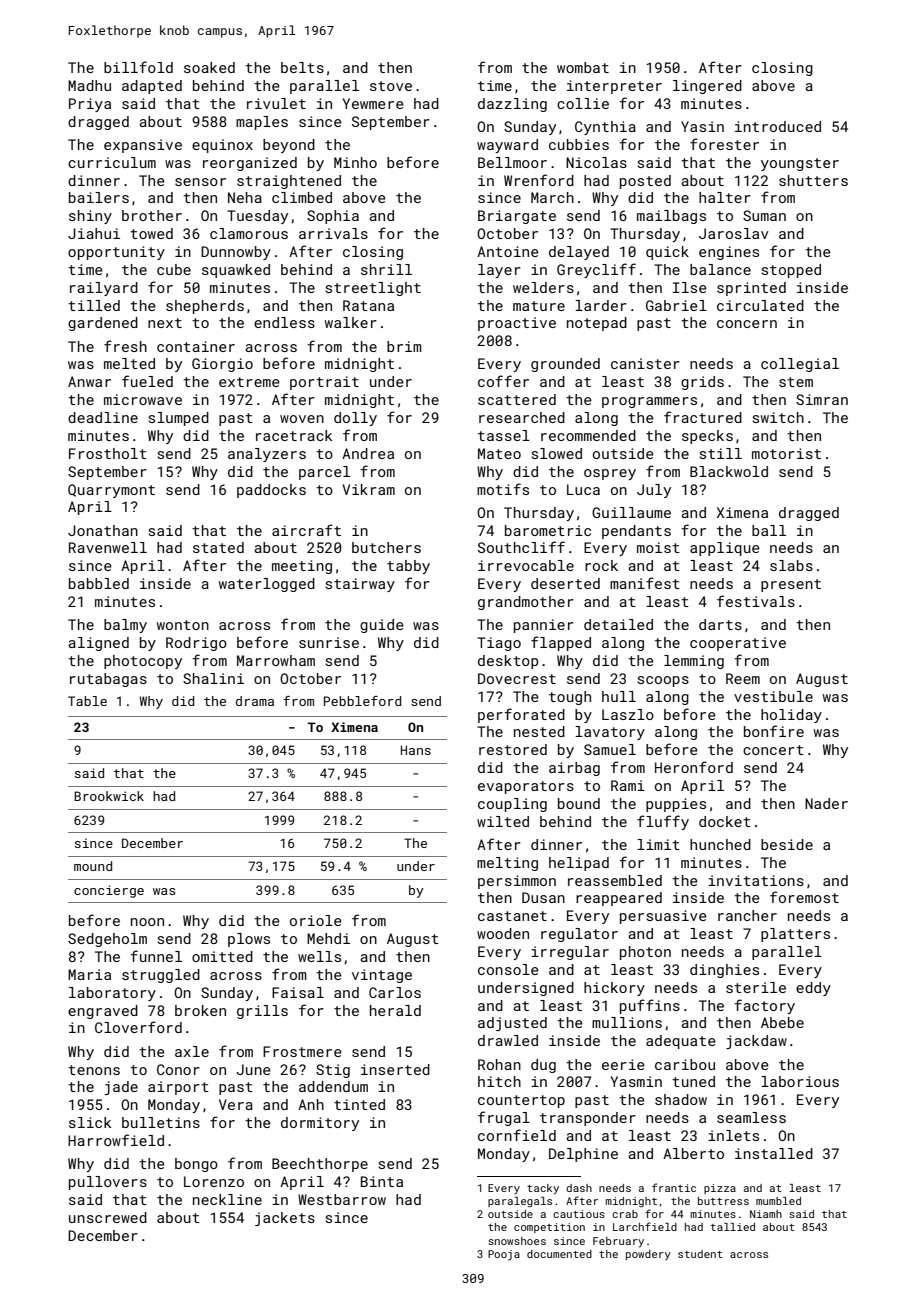  I want to click on slick, so click(90, 1122).
